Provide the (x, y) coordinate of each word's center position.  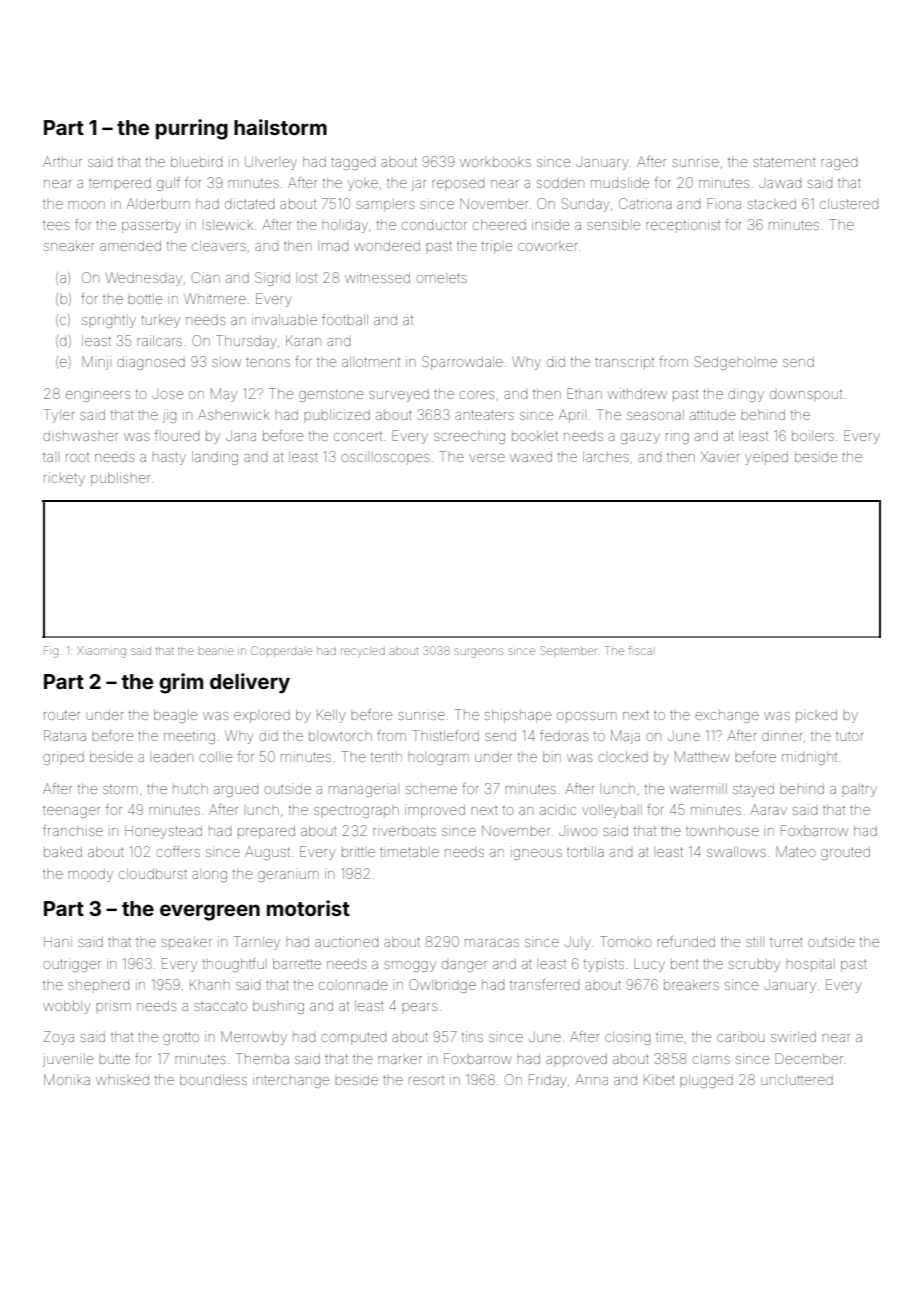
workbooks (495, 162)
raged (839, 164)
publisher (120, 479)
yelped (766, 458)
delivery (250, 683)
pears (419, 1007)
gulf (168, 184)
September (568, 651)
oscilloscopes (385, 458)
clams (711, 1059)
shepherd (98, 986)
